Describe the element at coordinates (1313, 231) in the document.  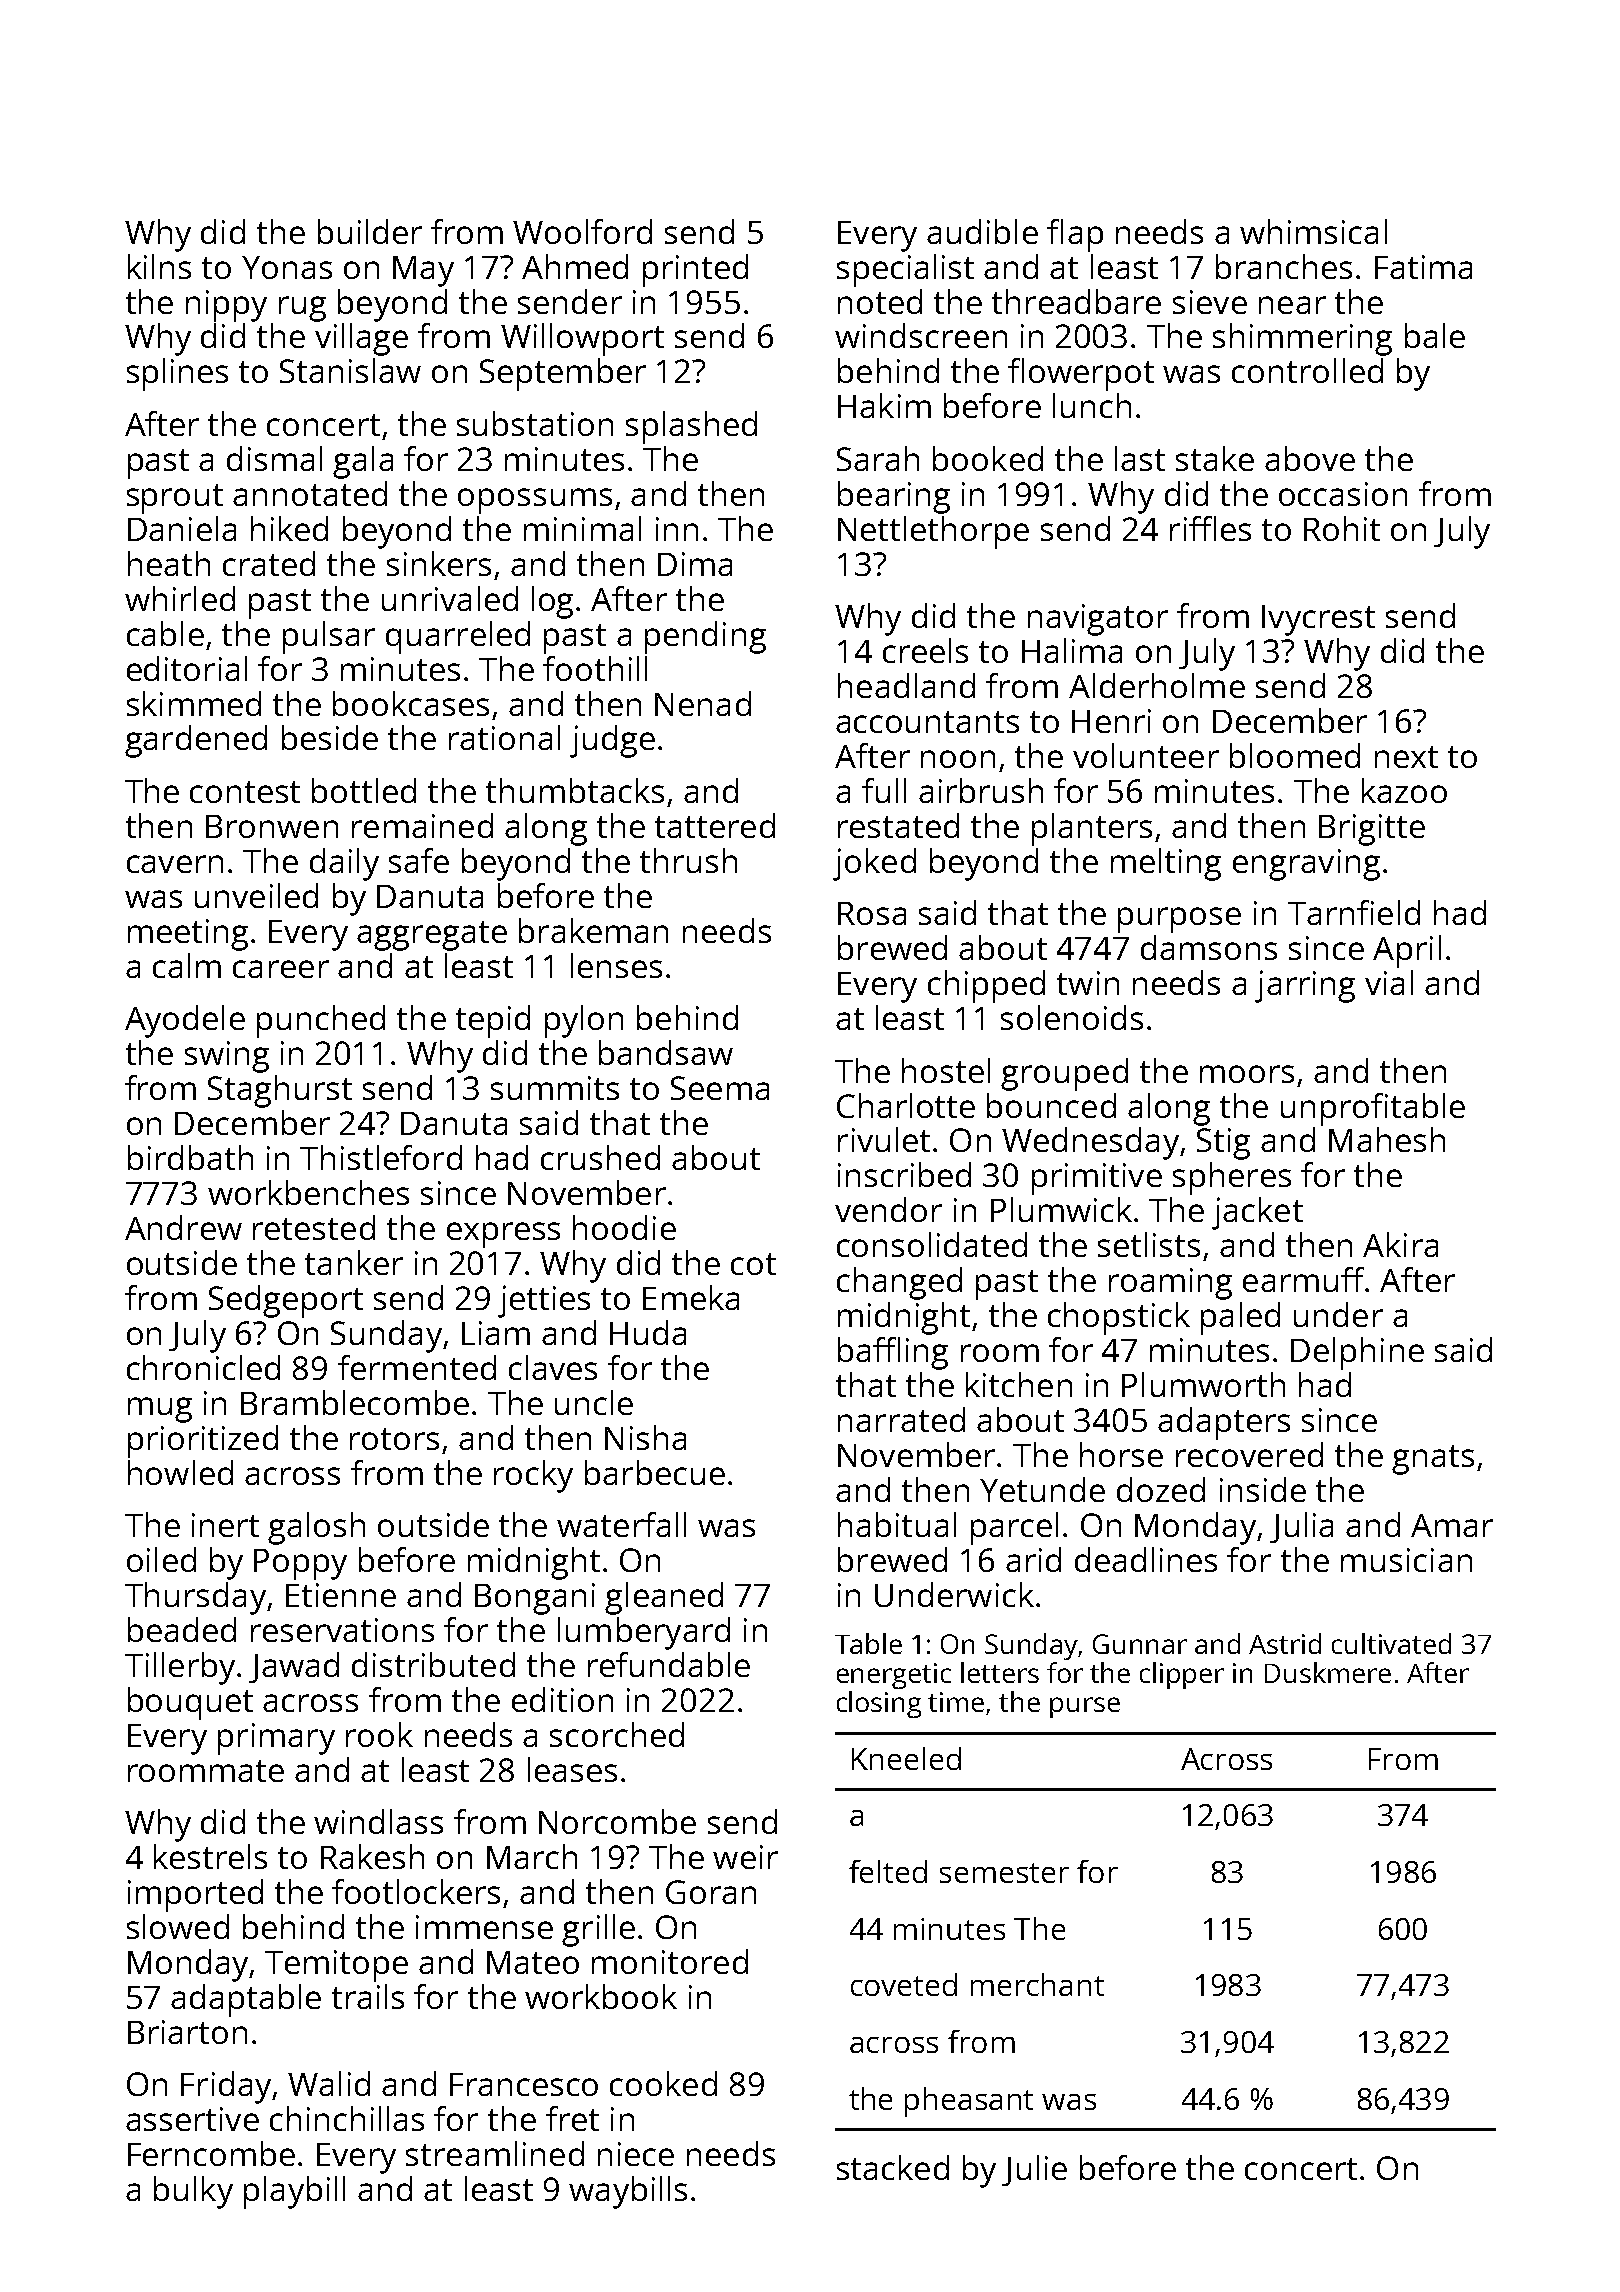
I see `whimsical` at that location.
